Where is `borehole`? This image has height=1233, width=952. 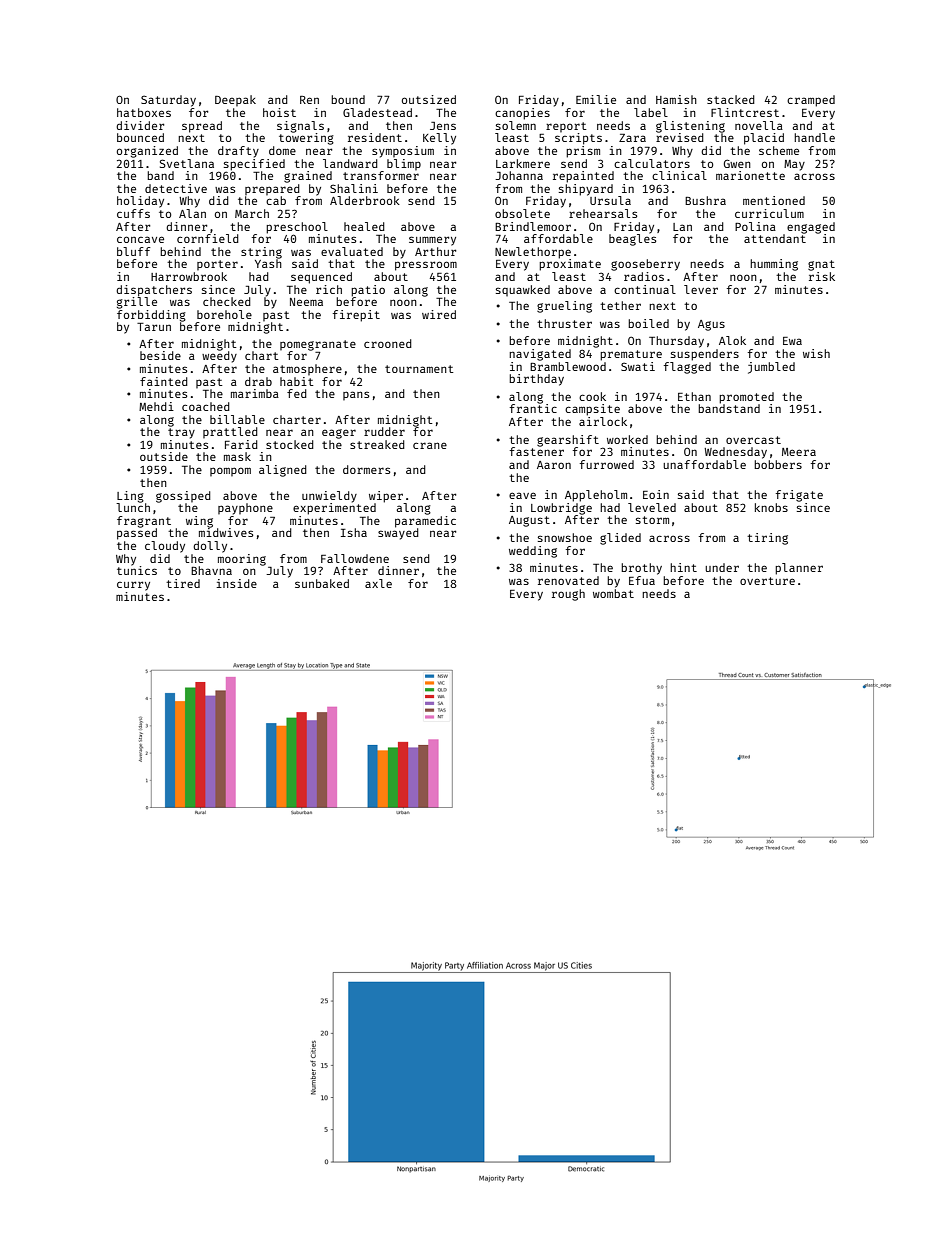
borehole is located at coordinates (224, 314).
